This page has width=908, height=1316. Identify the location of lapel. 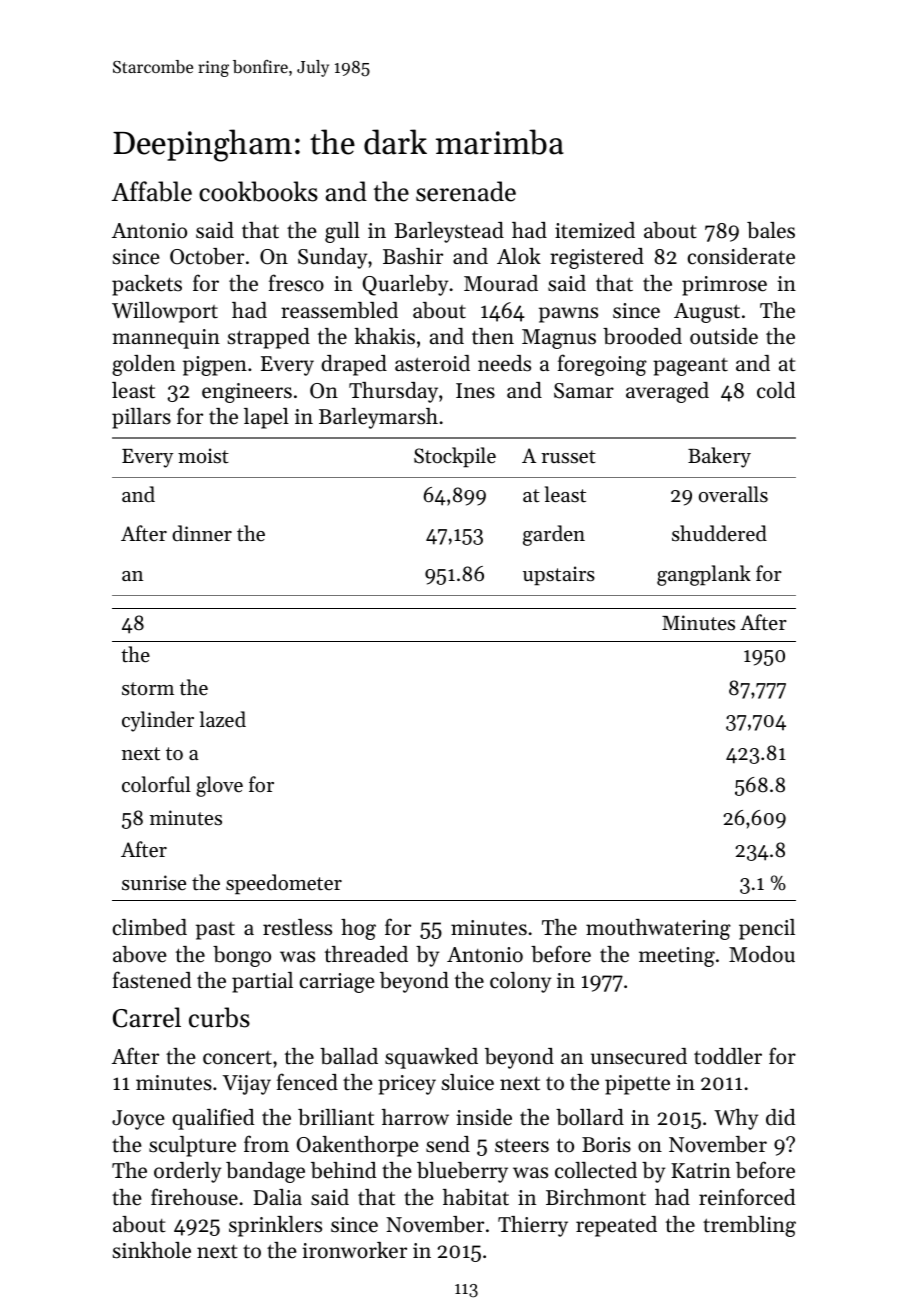
(266, 418).
